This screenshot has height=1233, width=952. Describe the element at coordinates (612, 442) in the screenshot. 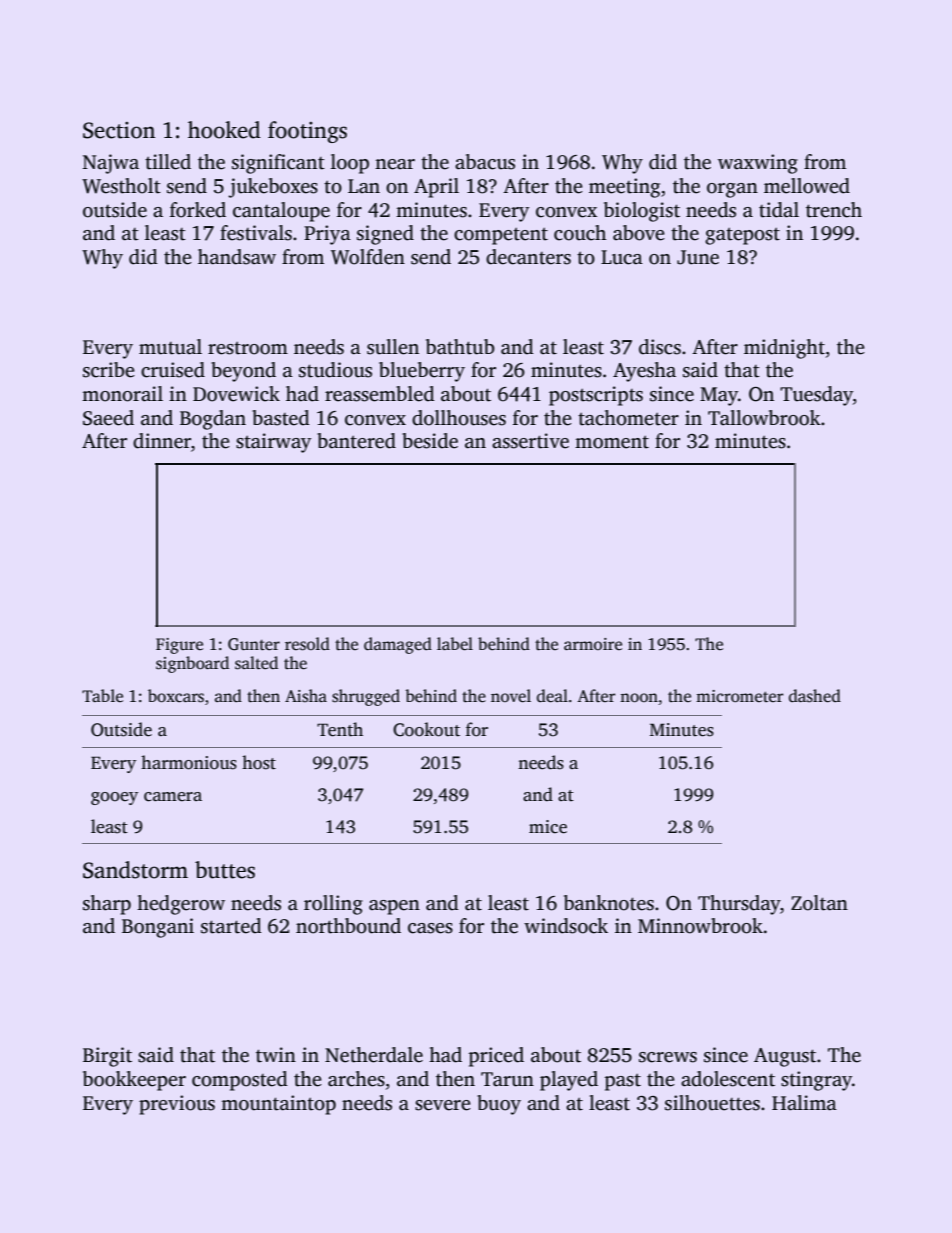

I see `moment` at that location.
